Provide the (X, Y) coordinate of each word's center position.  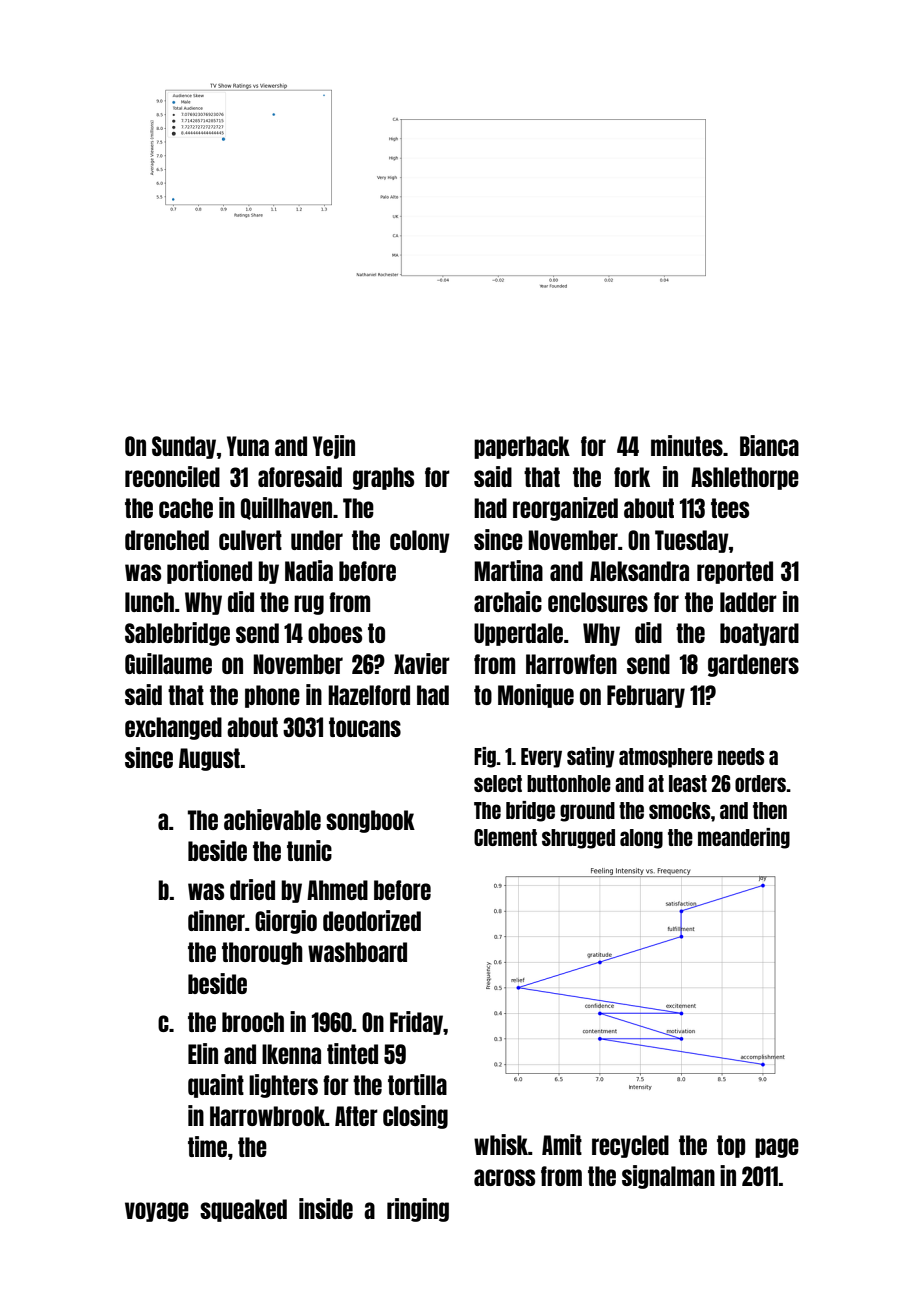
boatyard (759, 634)
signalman (668, 1177)
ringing (418, 1210)
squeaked (243, 1210)
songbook (370, 821)
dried (252, 889)
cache (186, 508)
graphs (383, 478)
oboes (335, 633)
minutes (687, 445)
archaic (508, 601)
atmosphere (666, 758)
